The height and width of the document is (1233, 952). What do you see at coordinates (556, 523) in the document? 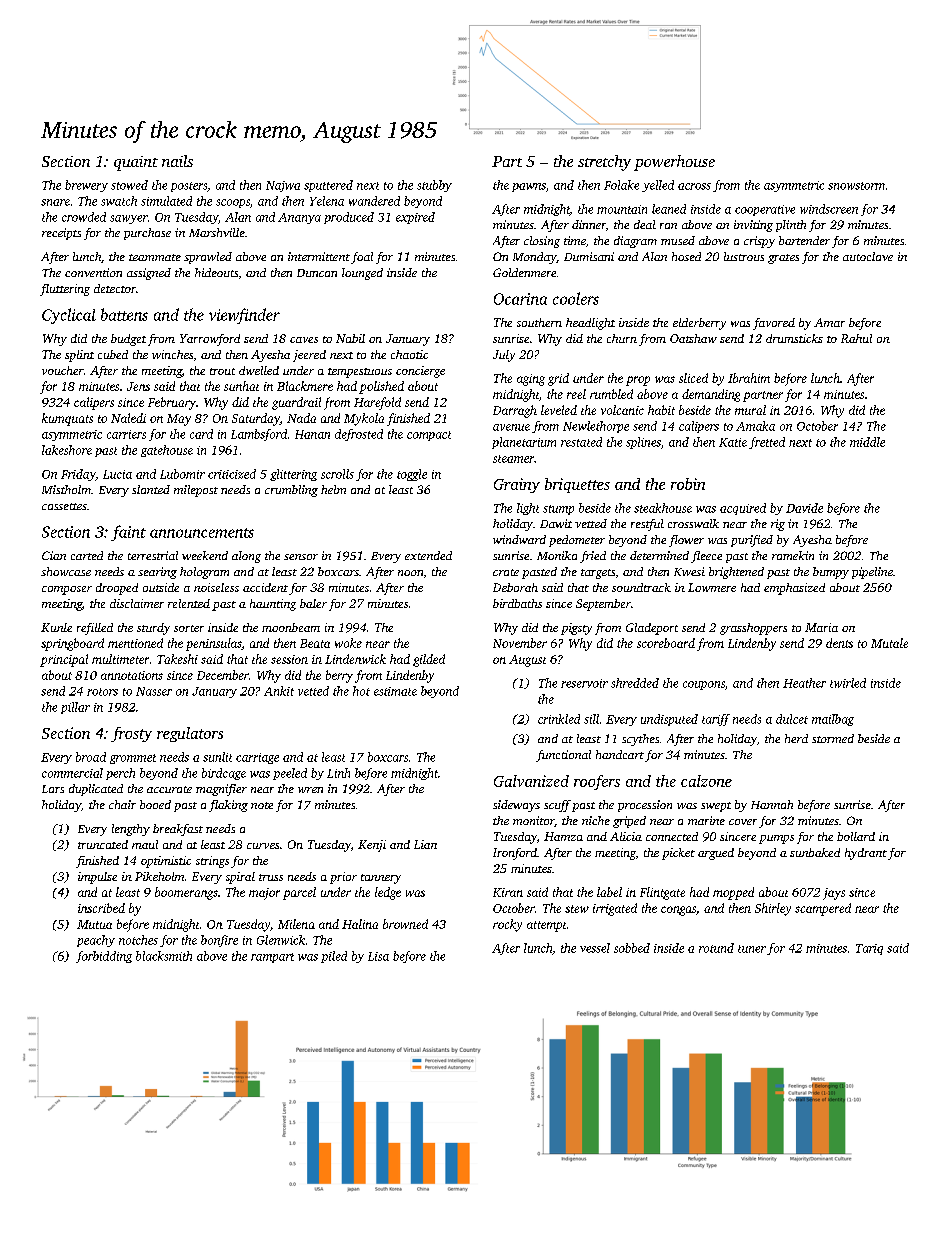
I see `Dawit` at bounding box center [556, 523].
